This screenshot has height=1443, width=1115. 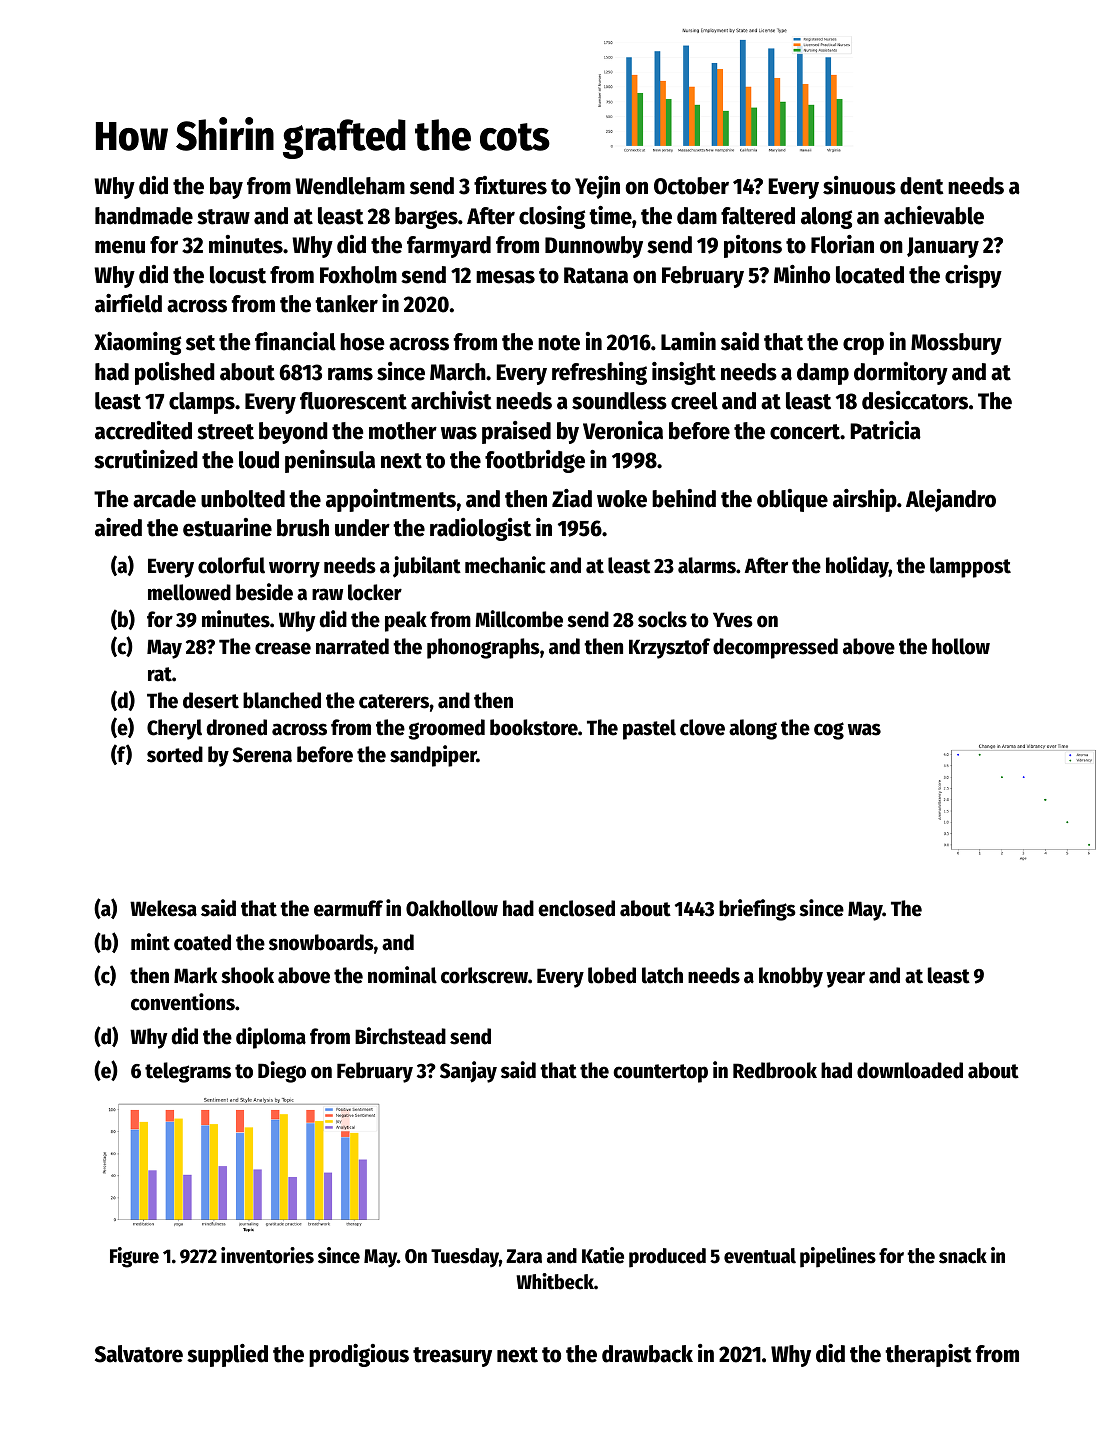 I want to click on Lamin, so click(x=688, y=341).
